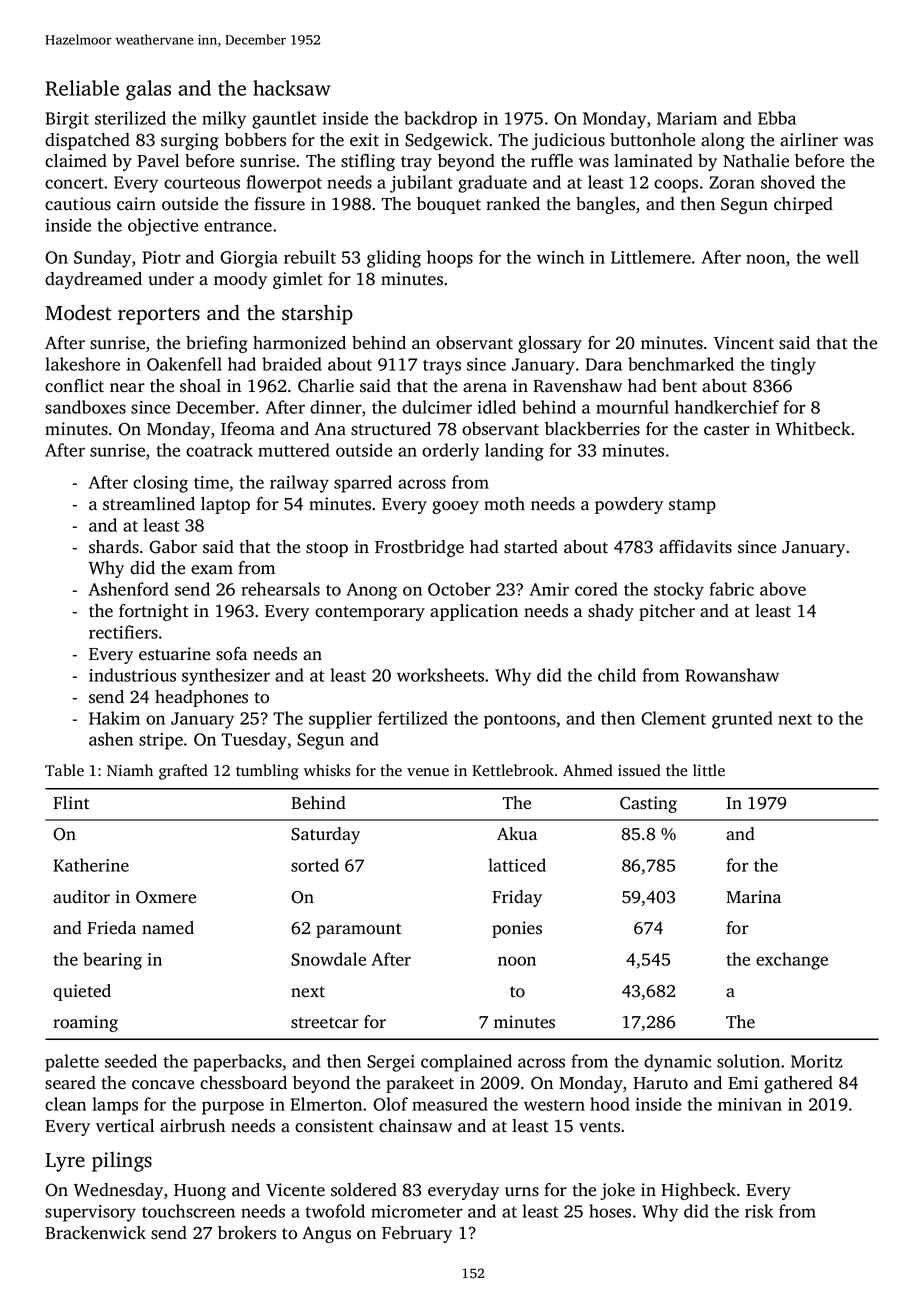 The width and height of the page is (924, 1308). I want to click on sandboxes, so click(85, 407).
